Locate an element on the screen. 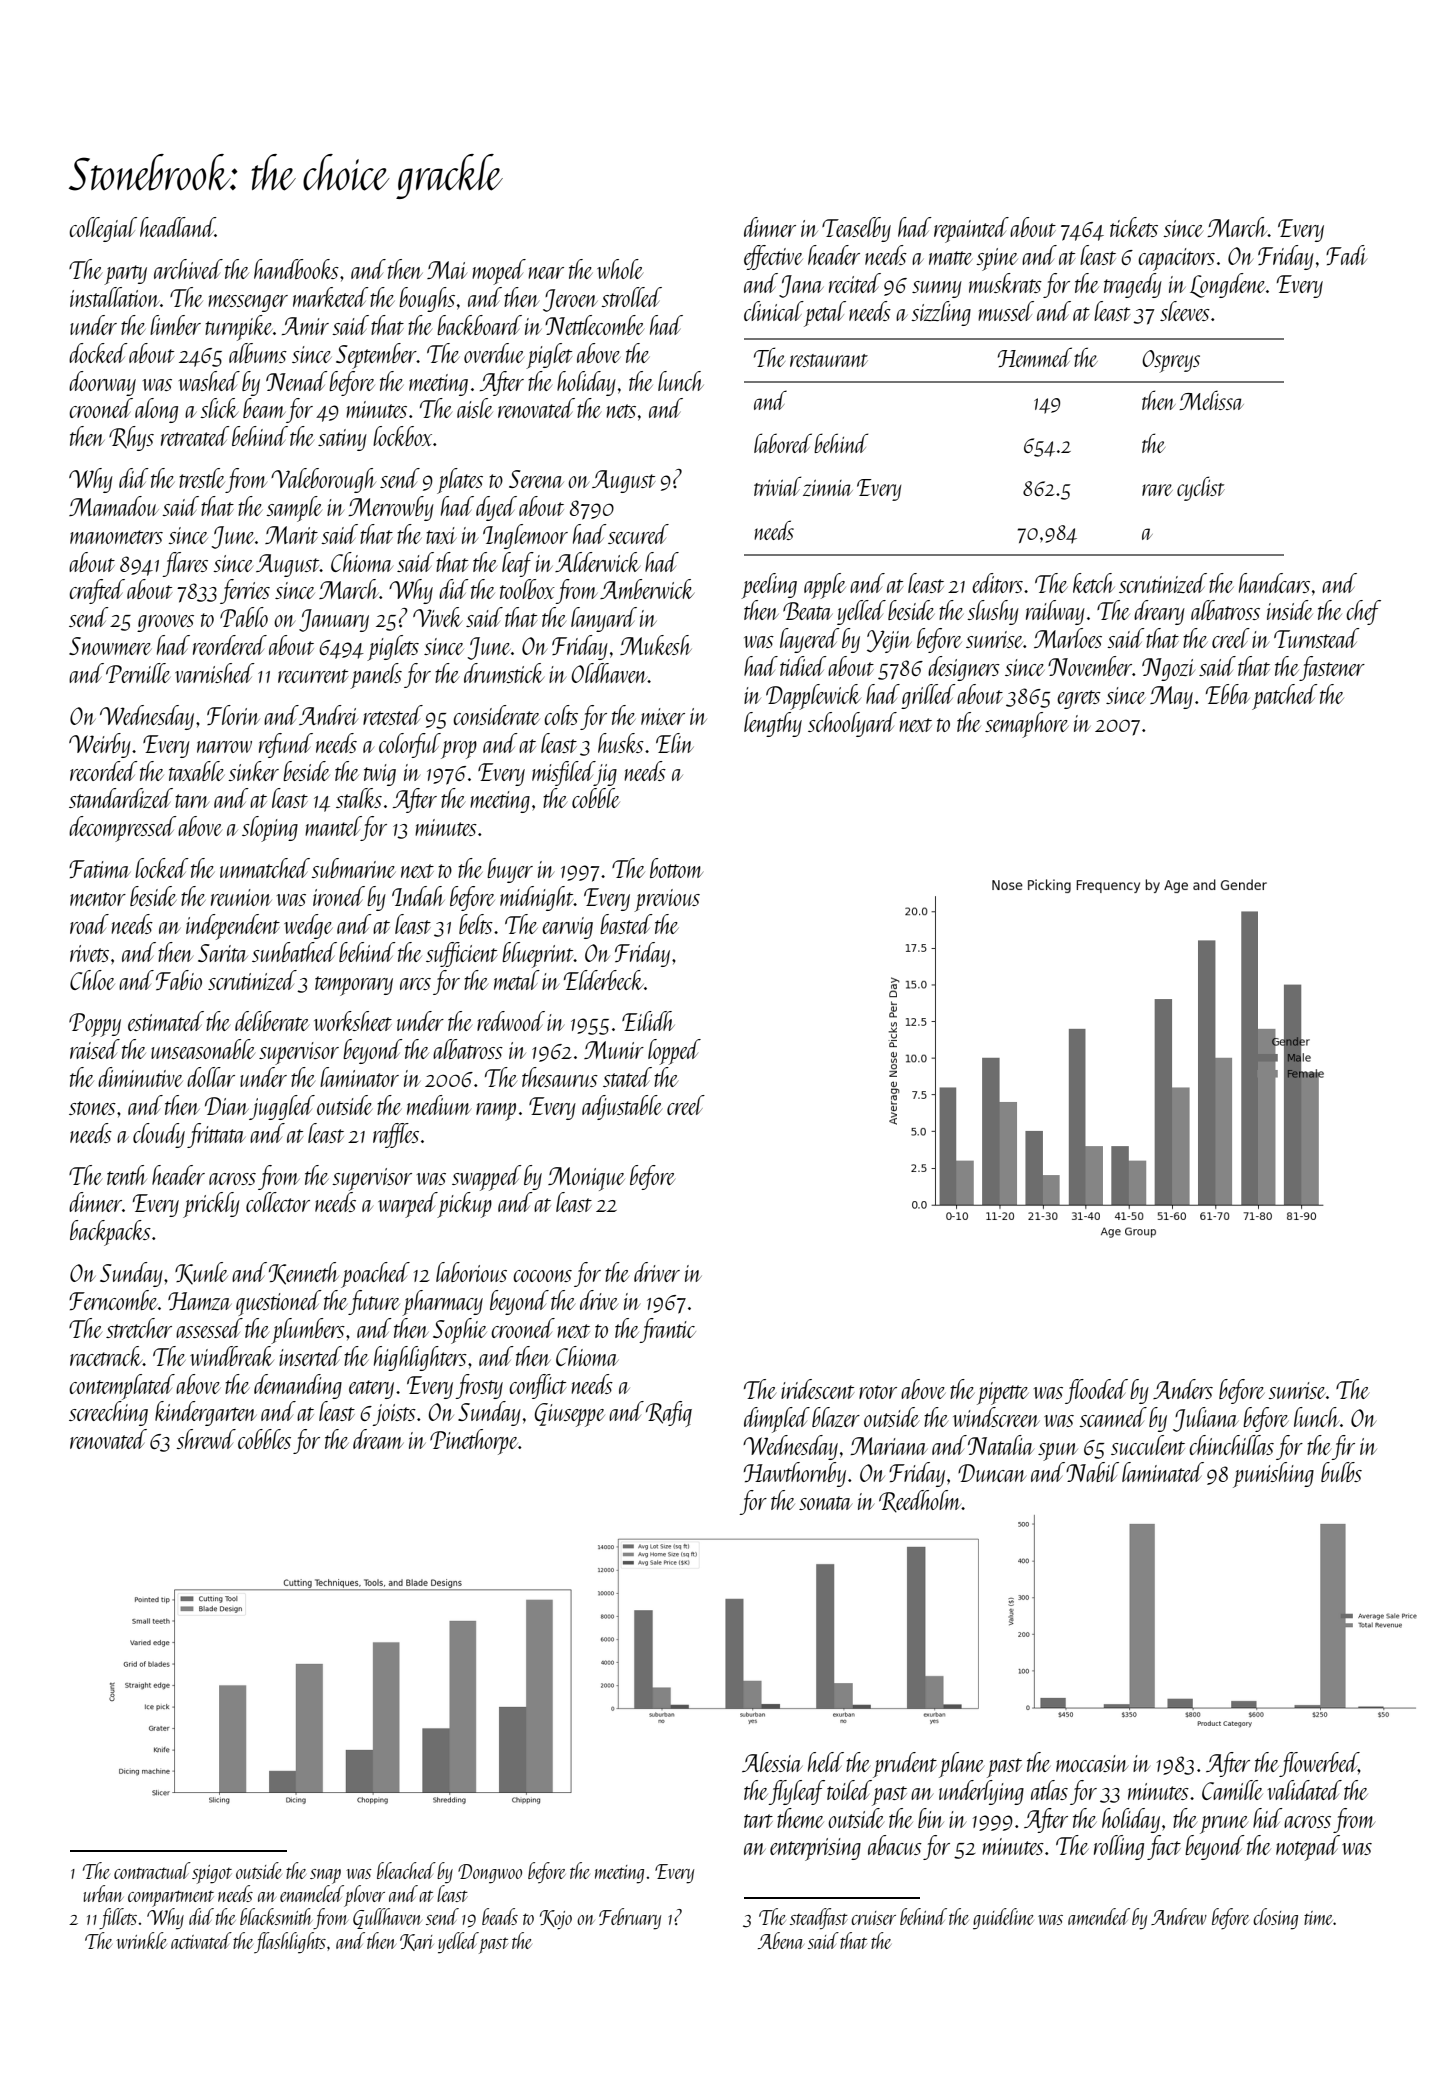 The height and width of the screenshot is (2100, 1450). rotor is located at coordinates (878, 1392).
